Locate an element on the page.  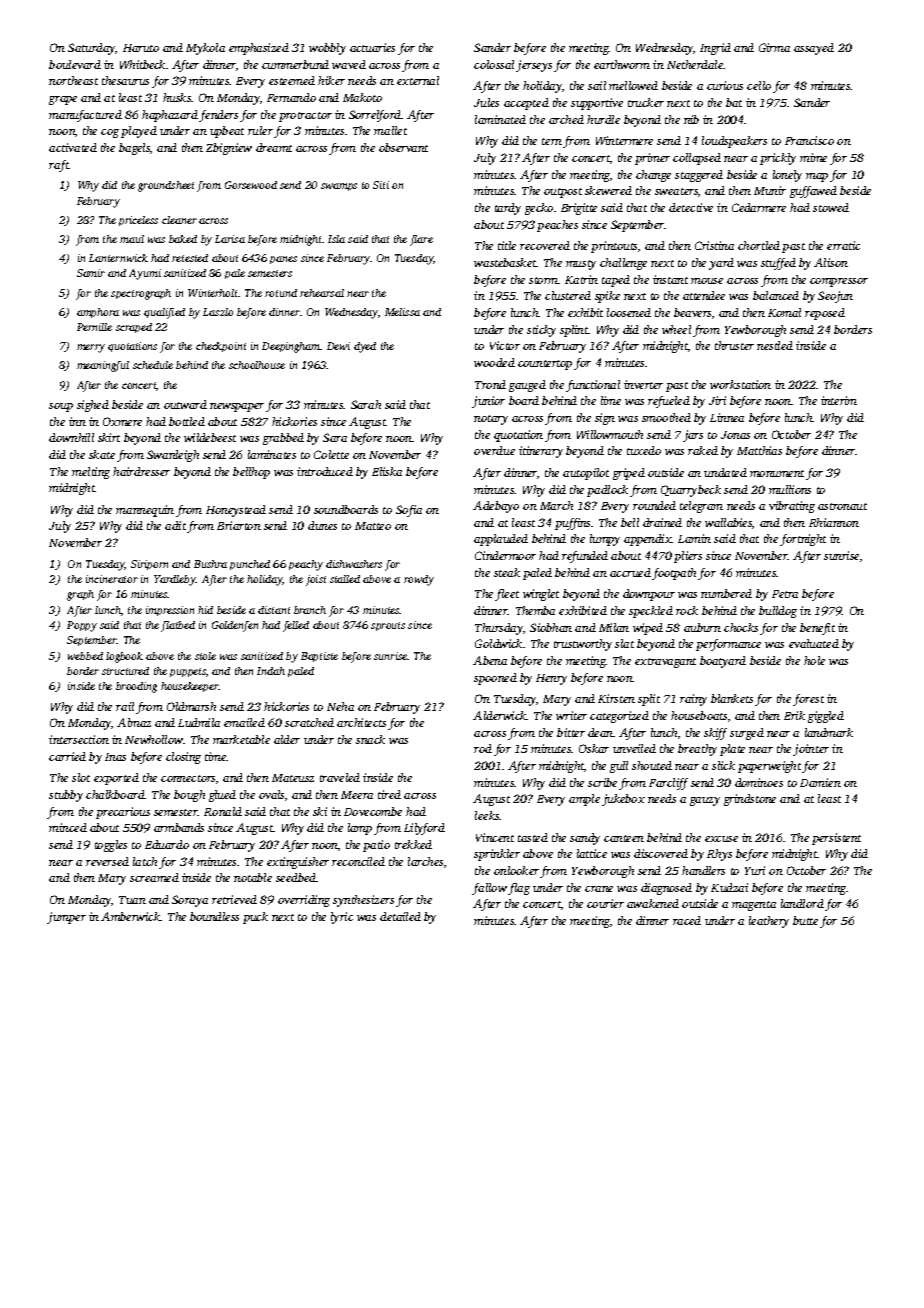
priceless is located at coordinates (138, 221).
